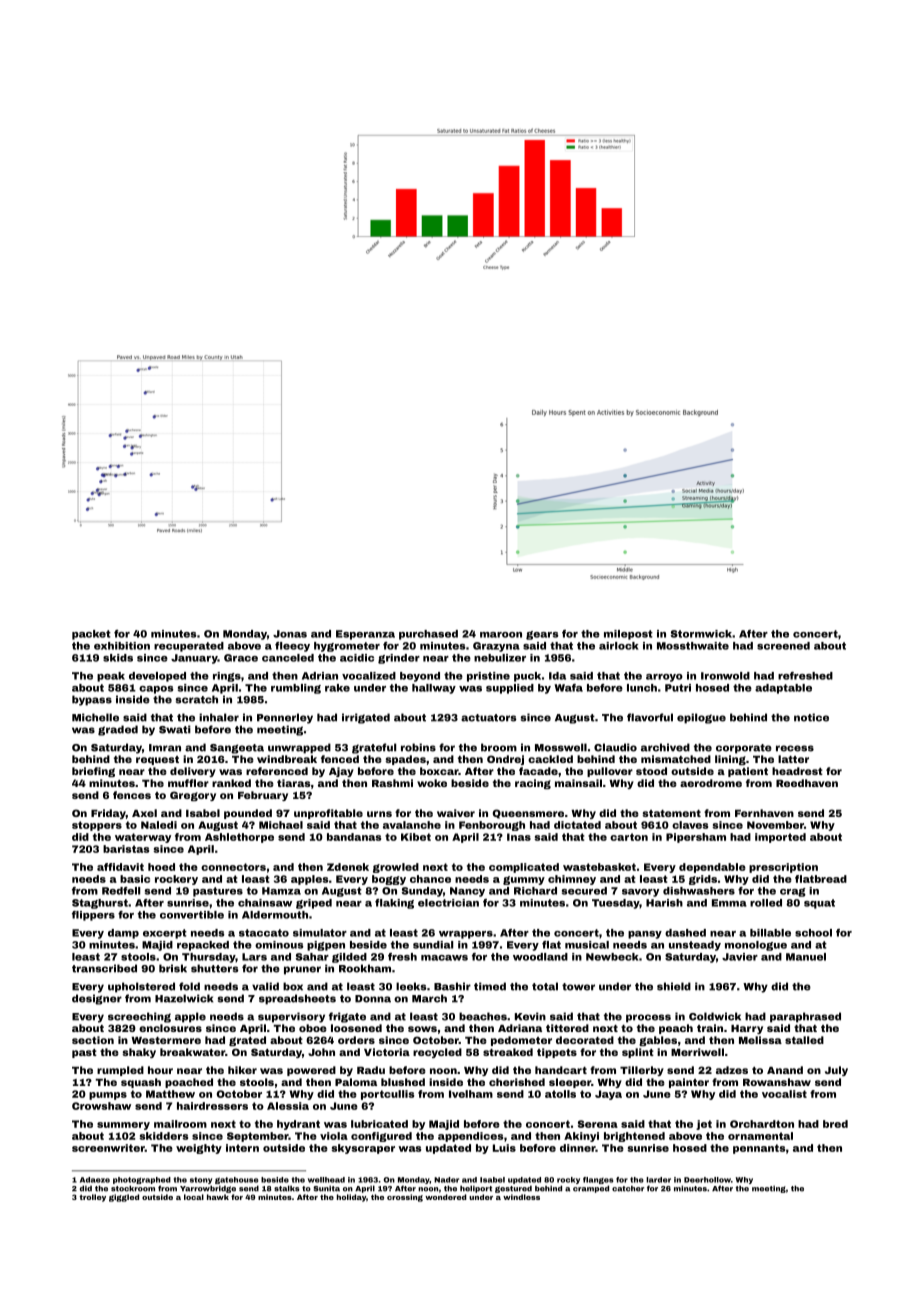 The width and height of the image is (924, 1308). Describe the element at coordinates (674, 986) in the image. I see `shield` at that location.
